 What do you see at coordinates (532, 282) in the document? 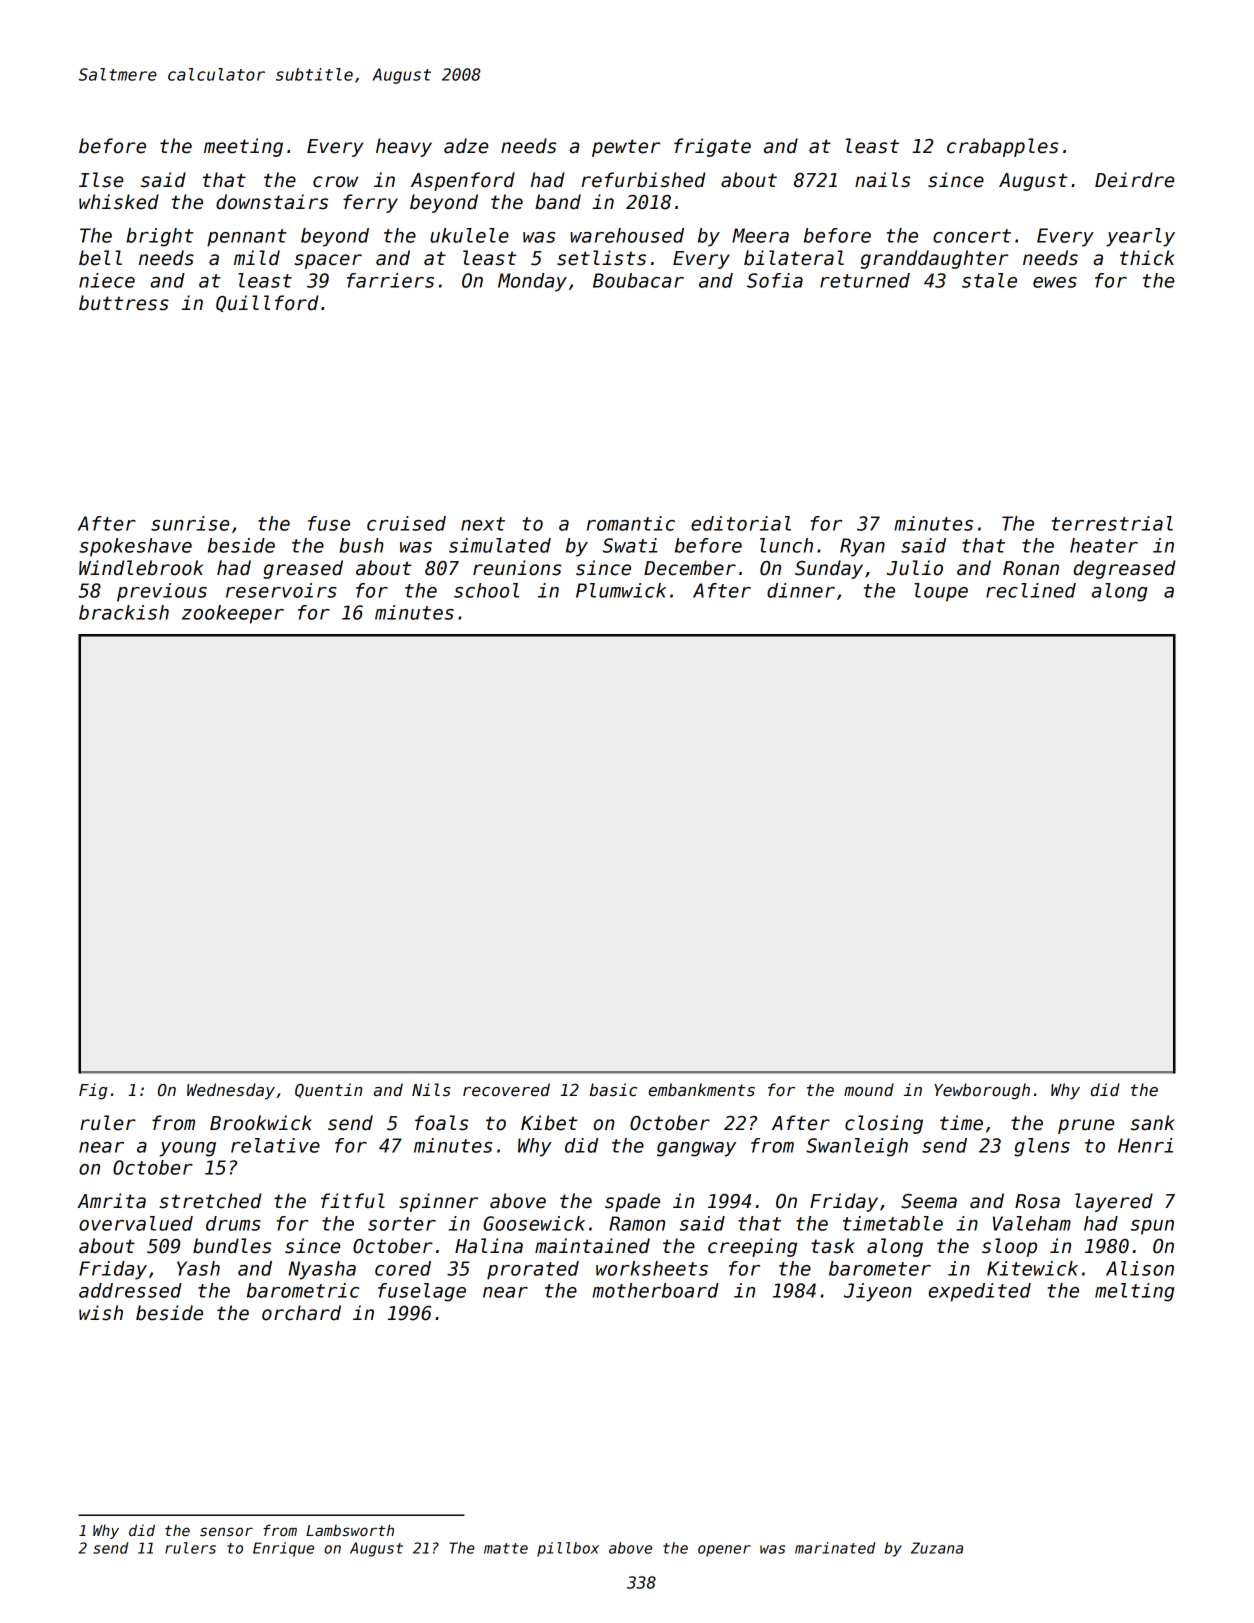
I see `Monday` at bounding box center [532, 282].
